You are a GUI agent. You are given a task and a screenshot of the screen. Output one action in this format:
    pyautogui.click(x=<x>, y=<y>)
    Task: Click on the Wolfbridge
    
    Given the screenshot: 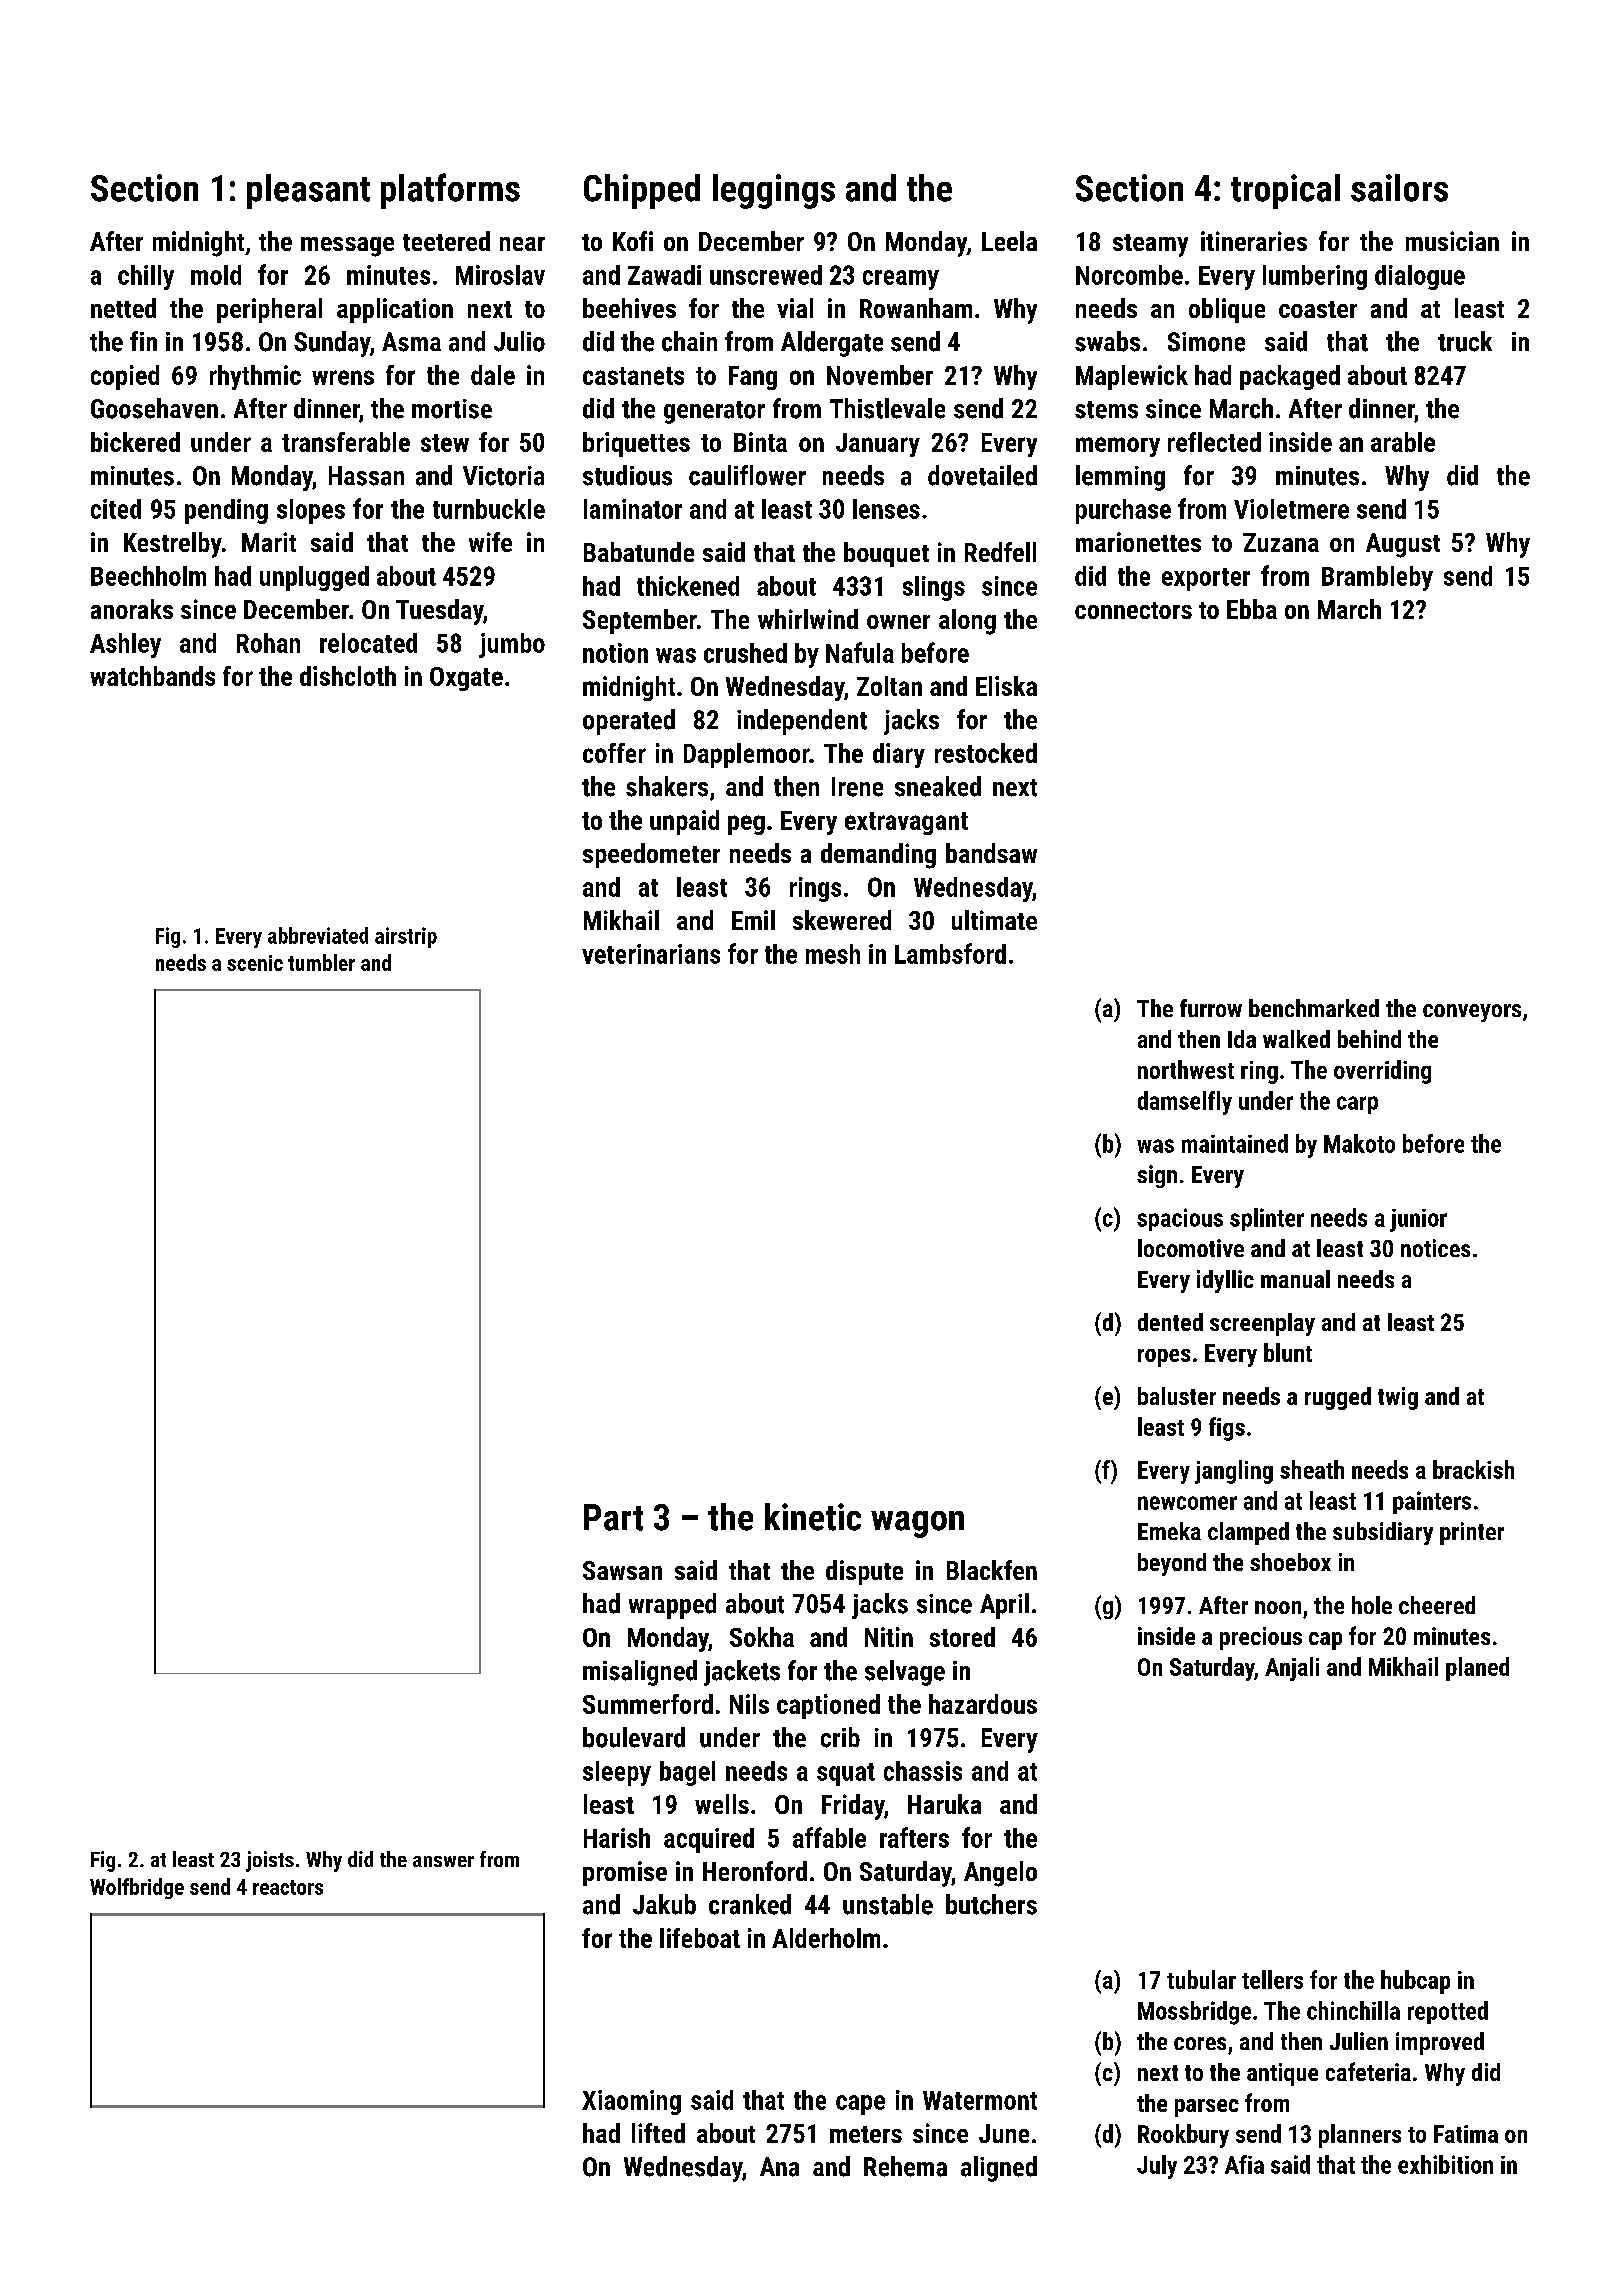 What is the action you would take?
    pyautogui.click(x=137, y=1888)
